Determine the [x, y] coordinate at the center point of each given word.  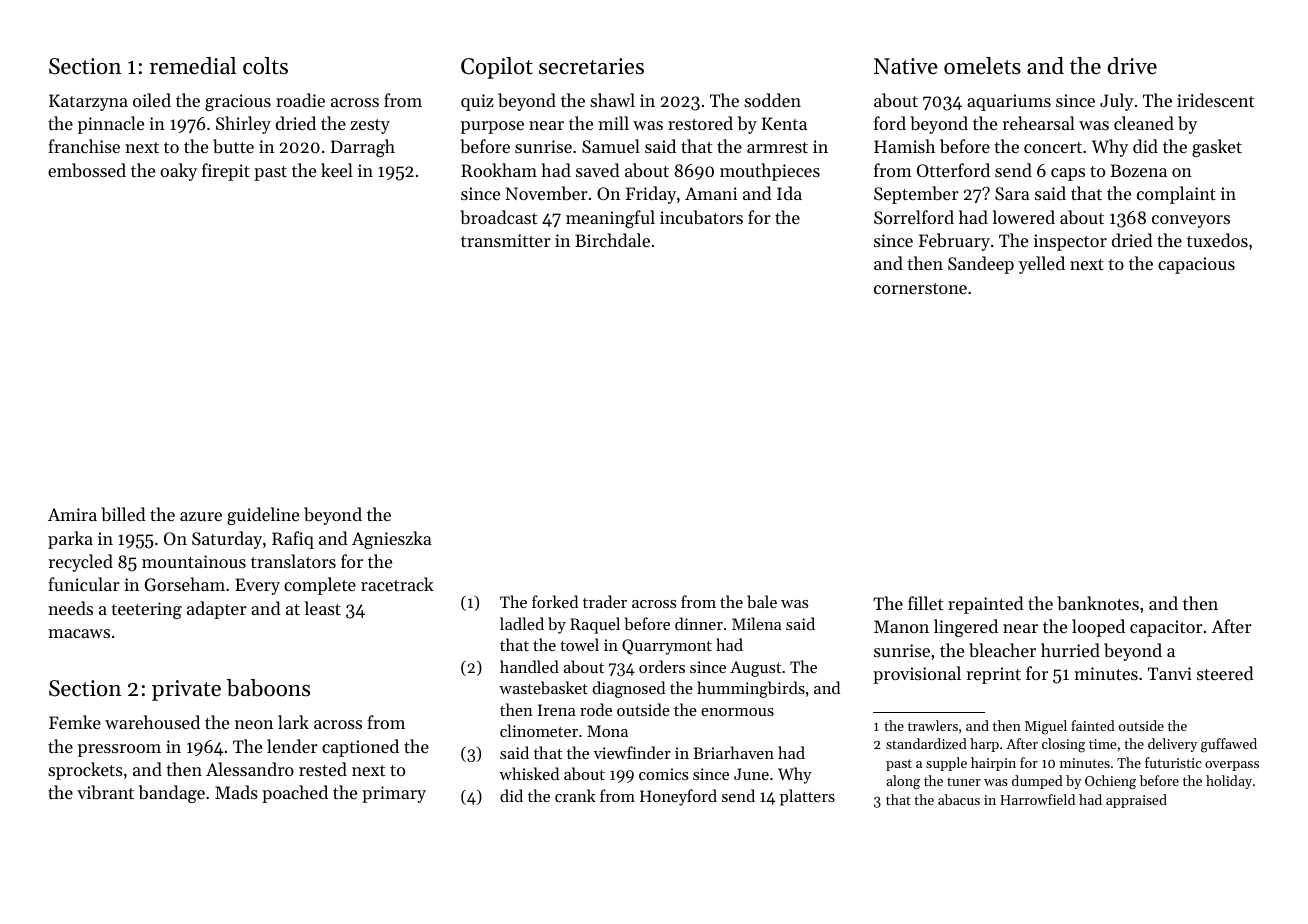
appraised [1136, 801]
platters [807, 797]
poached [295, 794]
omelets [982, 66]
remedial [193, 66]
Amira [72, 514]
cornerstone [920, 288]
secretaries [591, 66]
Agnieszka [392, 540]
